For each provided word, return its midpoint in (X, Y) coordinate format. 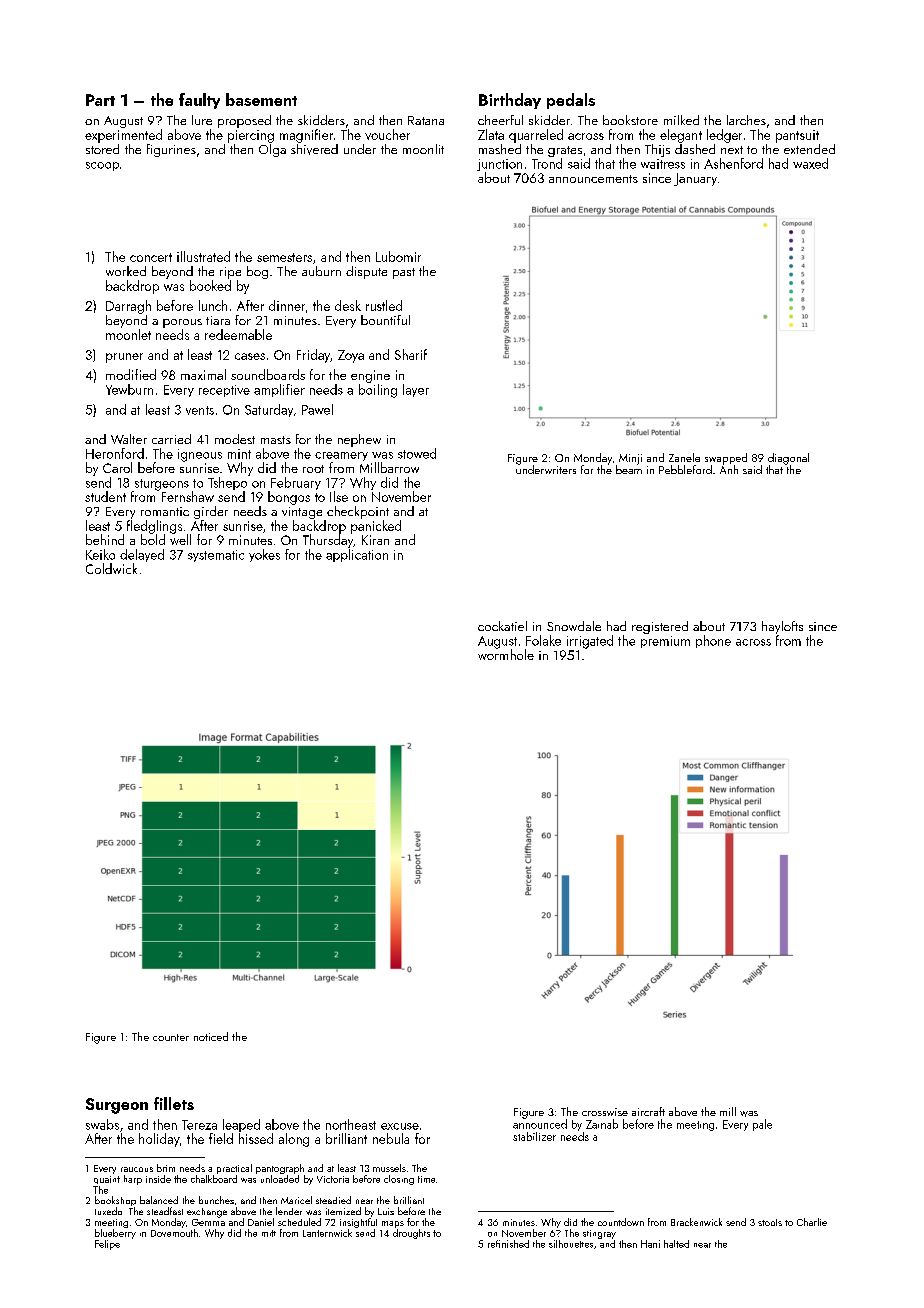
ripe (230, 273)
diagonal (788, 459)
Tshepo (227, 483)
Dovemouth (174, 1233)
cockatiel (502, 626)
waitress (663, 164)
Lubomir (398, 256)
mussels (389, 1168)
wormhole (506, 654)
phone (713, 641)
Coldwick (111, 568)
